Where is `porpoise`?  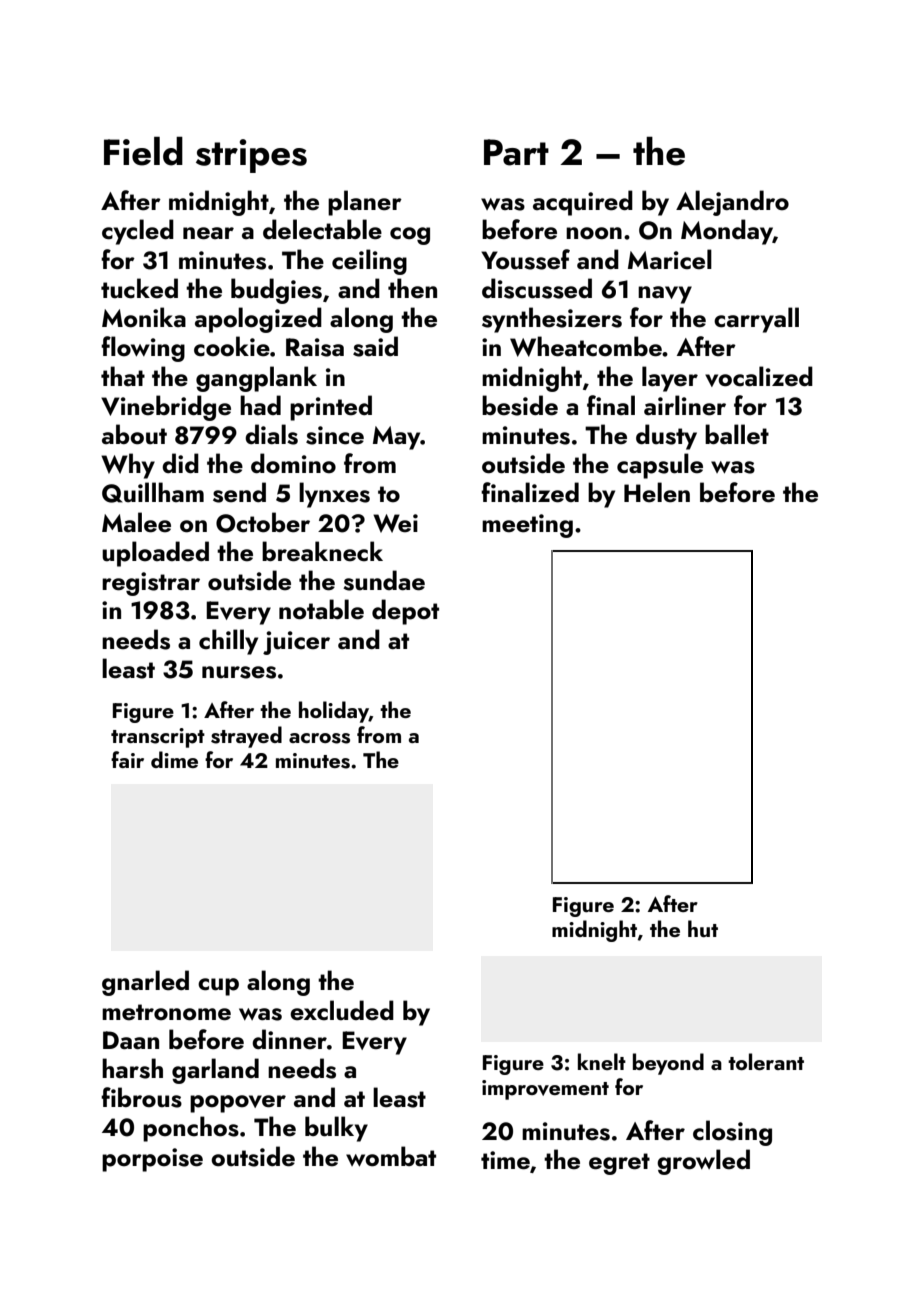
porpoise is located at coordinates (152, 1160).
